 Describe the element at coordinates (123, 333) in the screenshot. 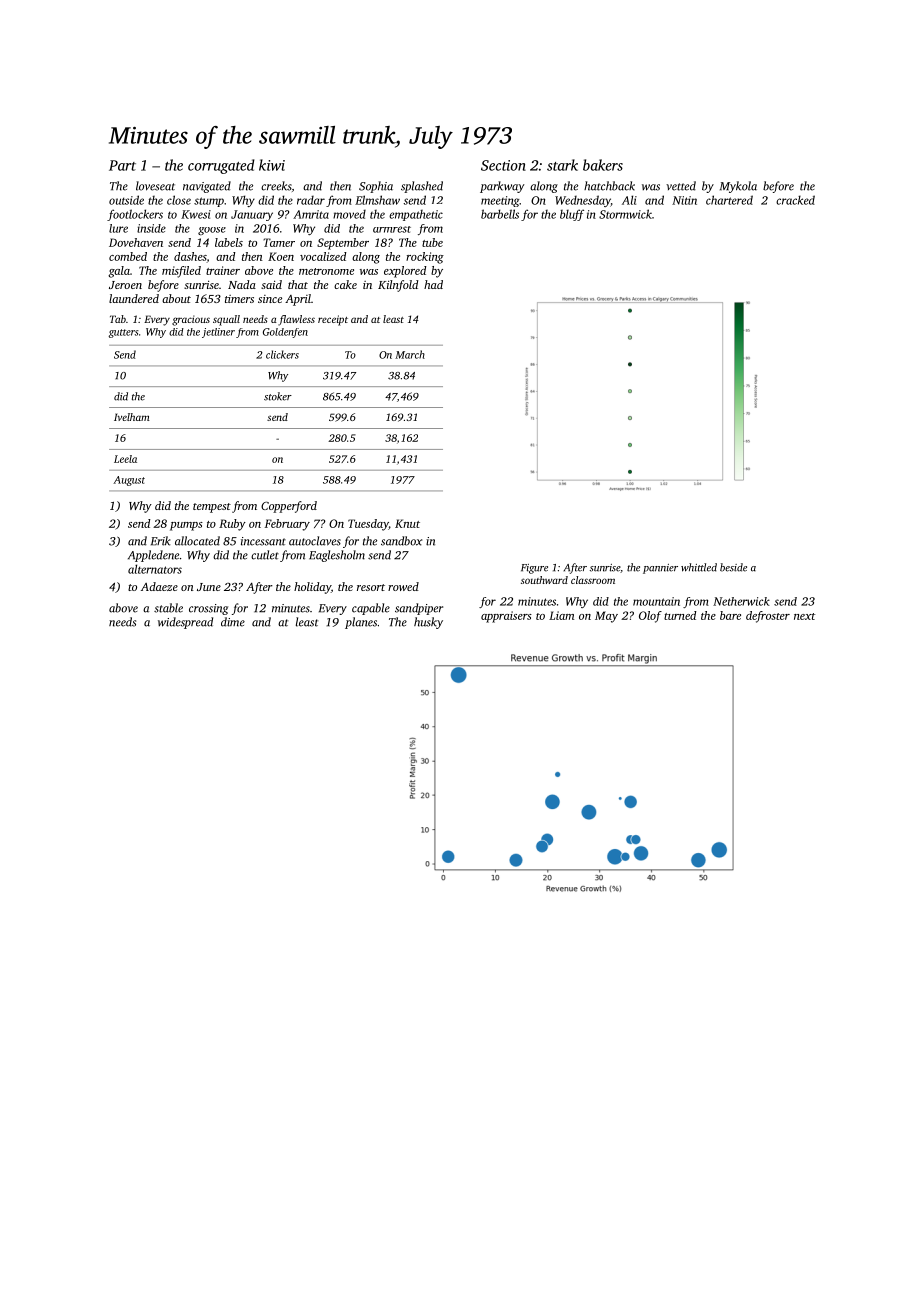

I see `gutters` at that location.
